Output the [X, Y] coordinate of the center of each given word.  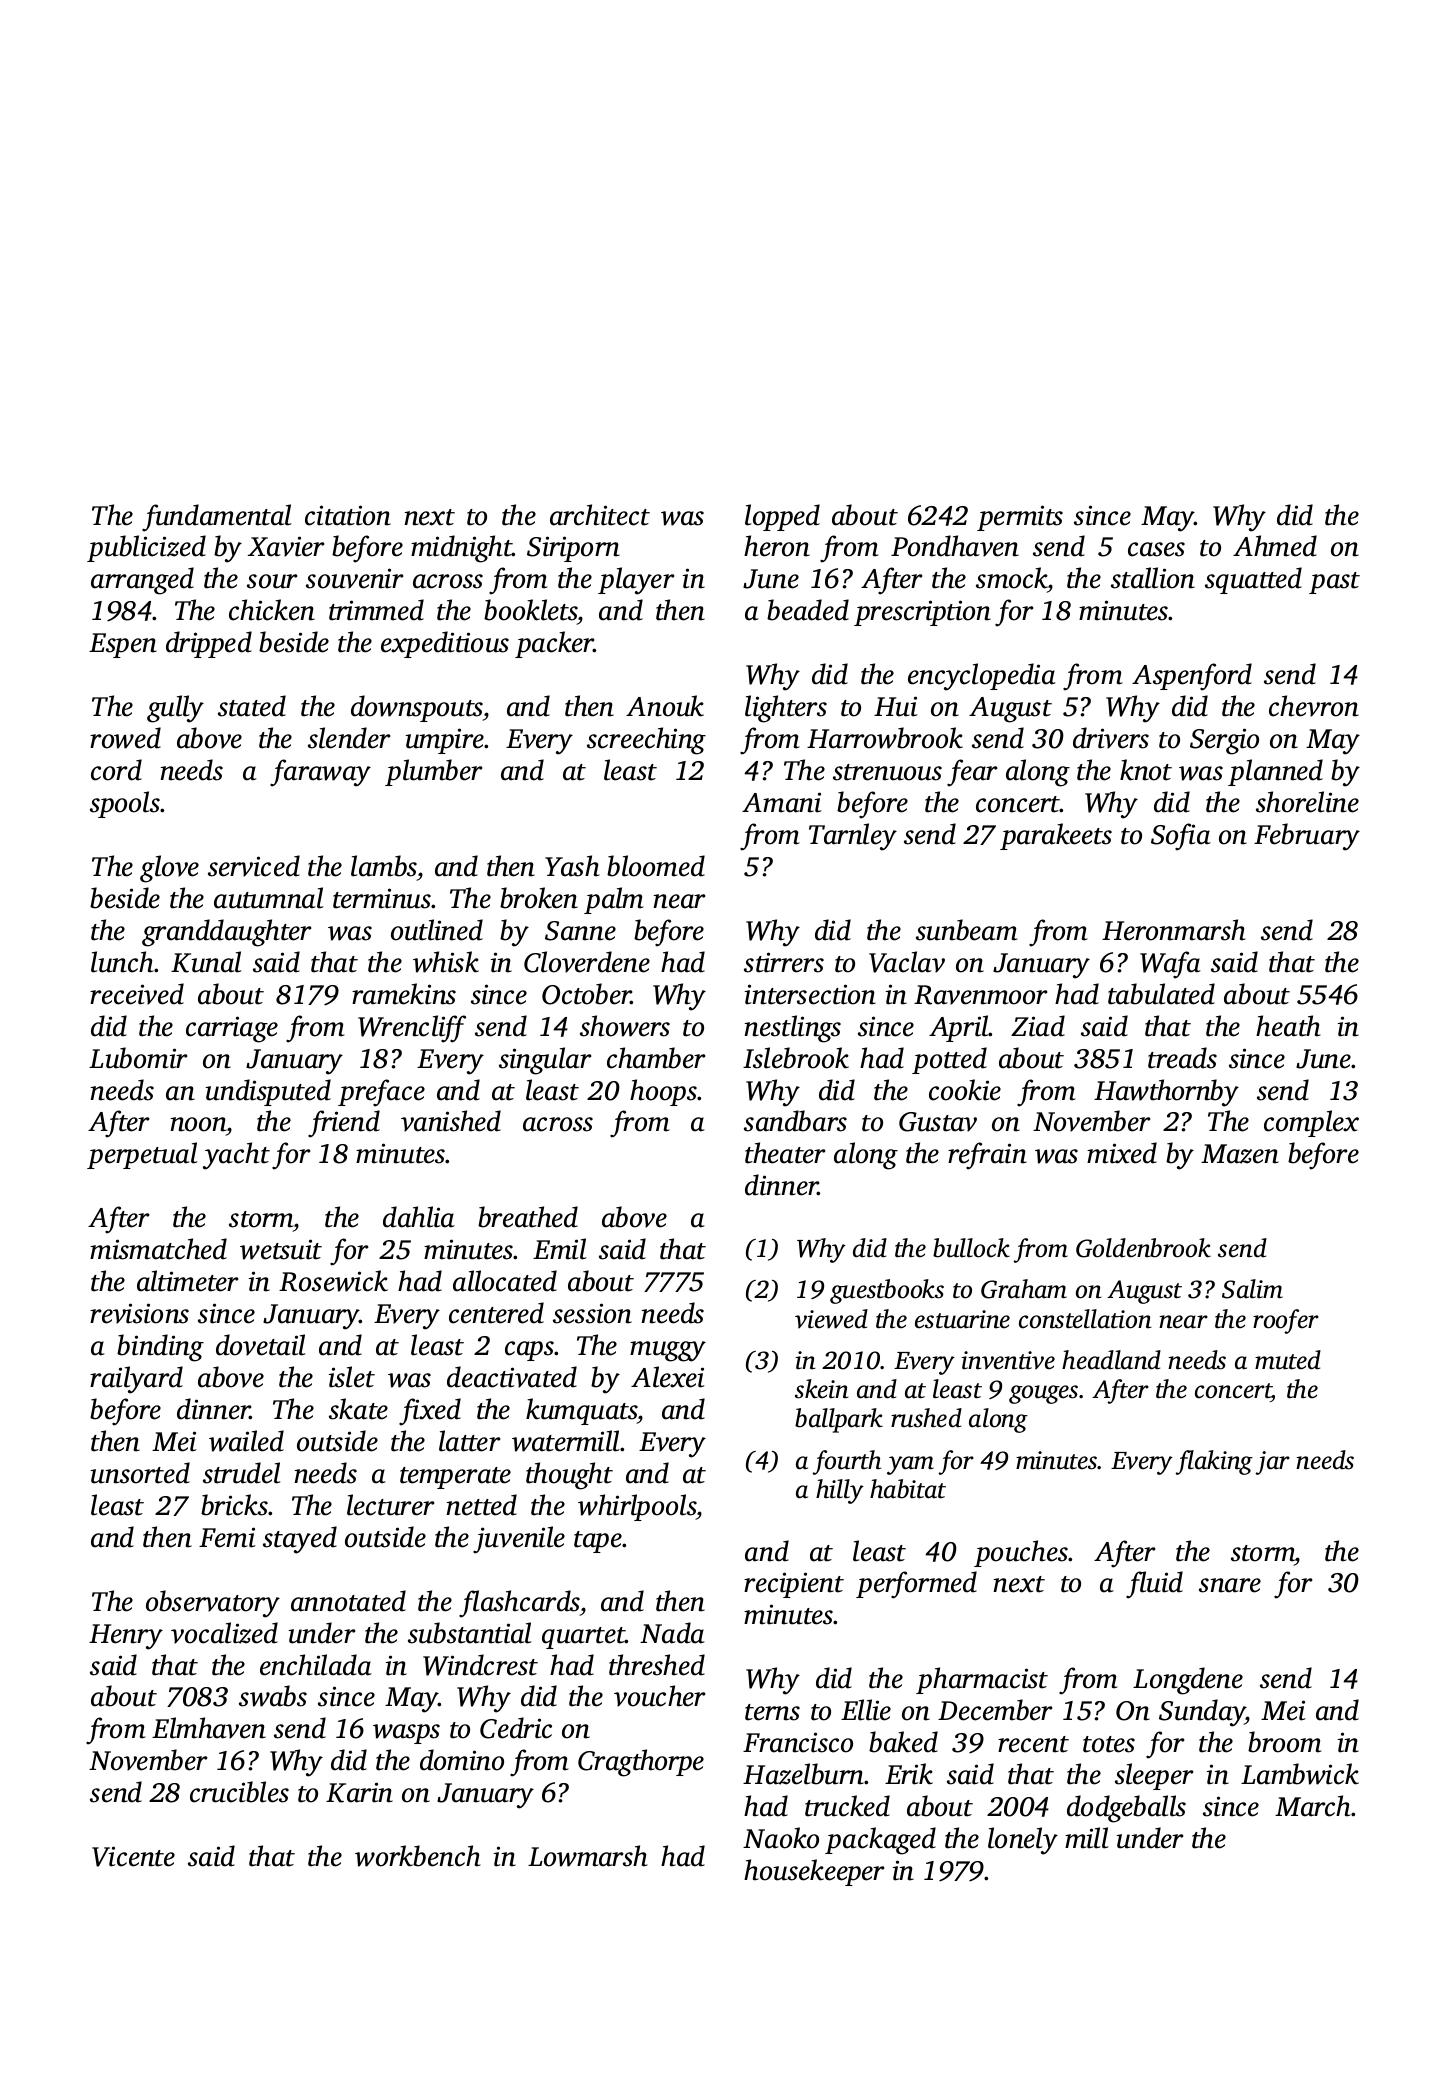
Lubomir [138, 1058]
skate [358, 1409]
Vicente [133, 1856]
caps [530, 1351]
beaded [808, 610]
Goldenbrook [1143, 1248]
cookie [965, 1090]
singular [545, 1061]
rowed [125, 738]
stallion [1153, 578]
